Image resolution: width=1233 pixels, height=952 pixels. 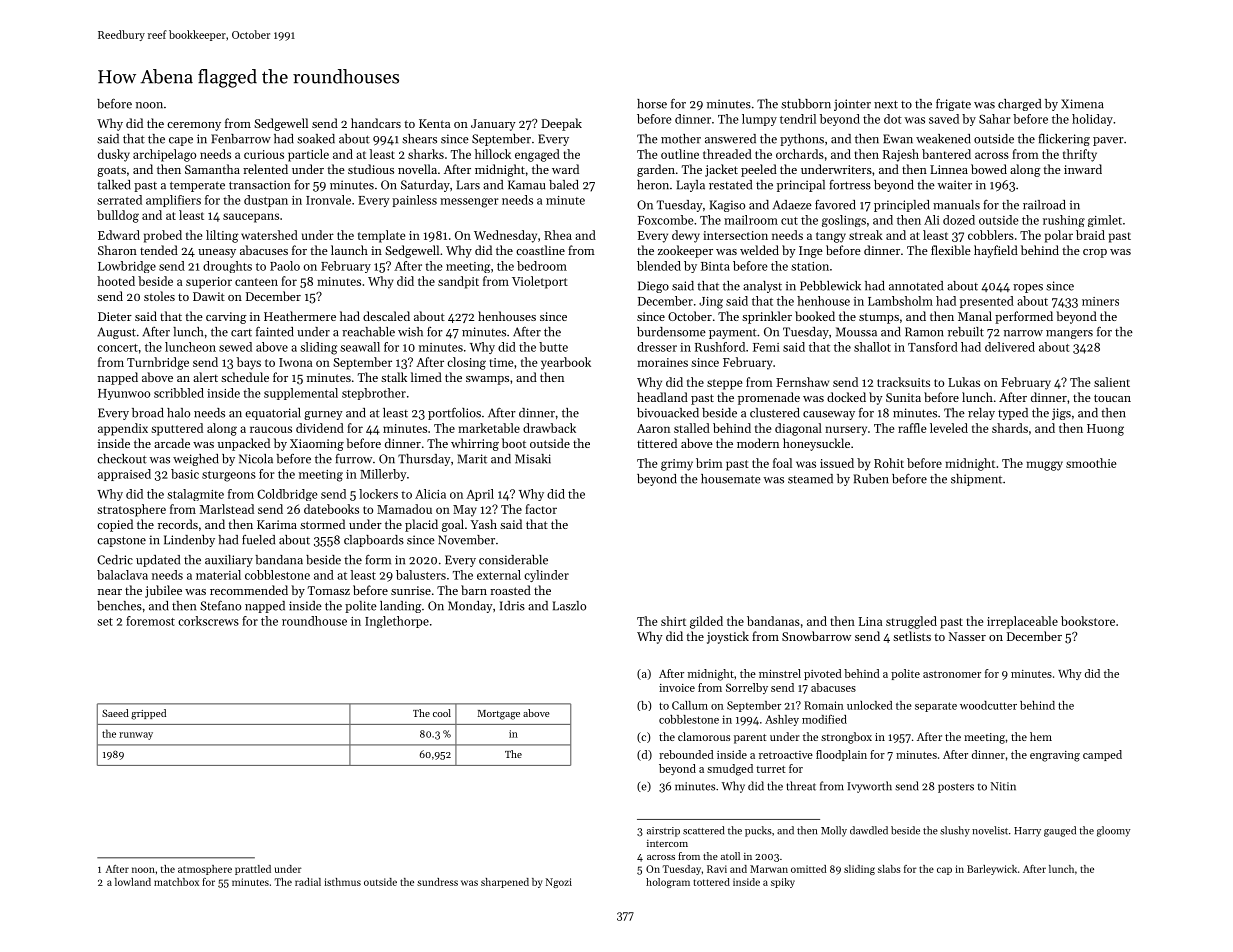 What do you see at coordinates (652, 104) in the image?
I see `horse` at bounding box center [652, 104].
